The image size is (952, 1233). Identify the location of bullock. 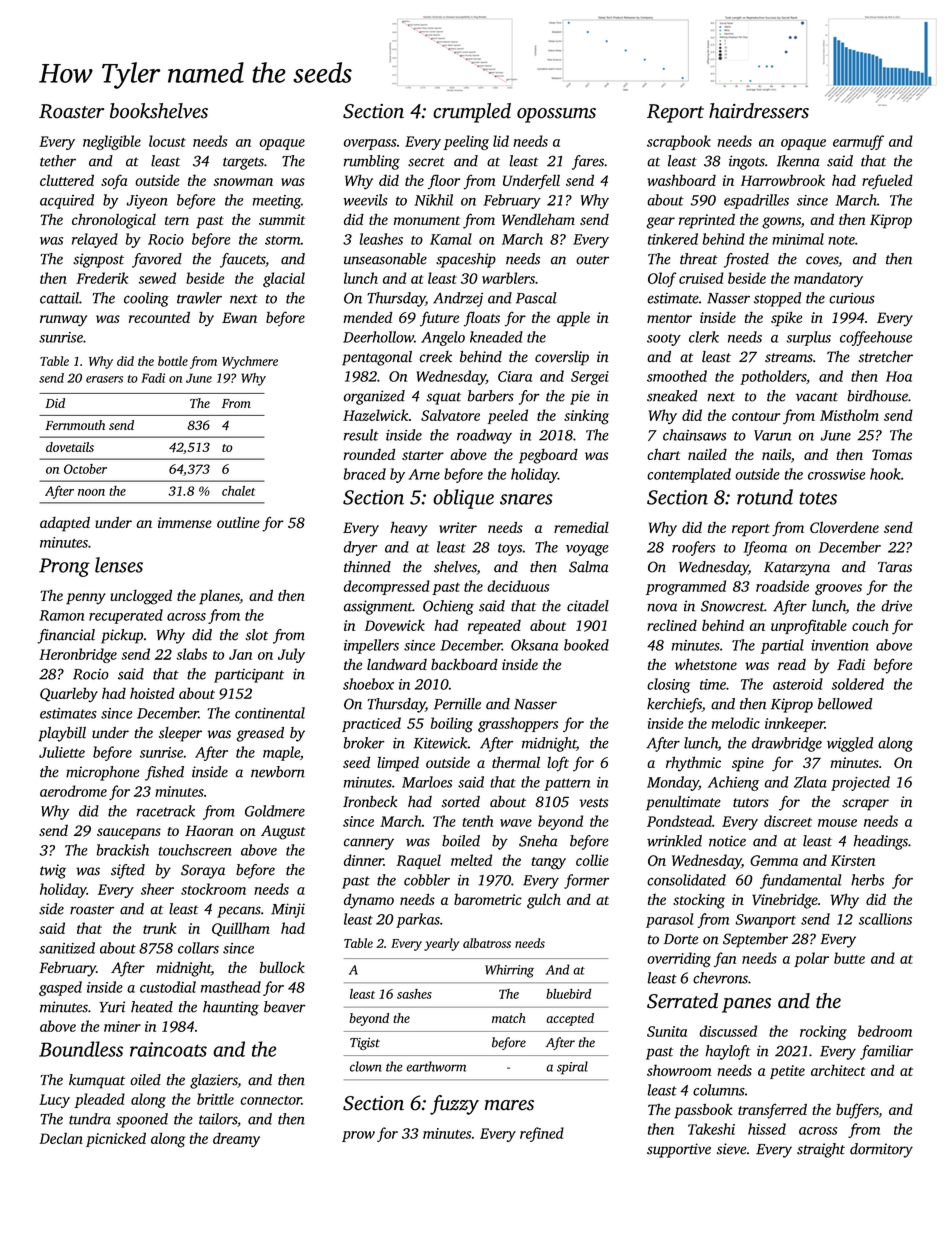
(282, 967).
